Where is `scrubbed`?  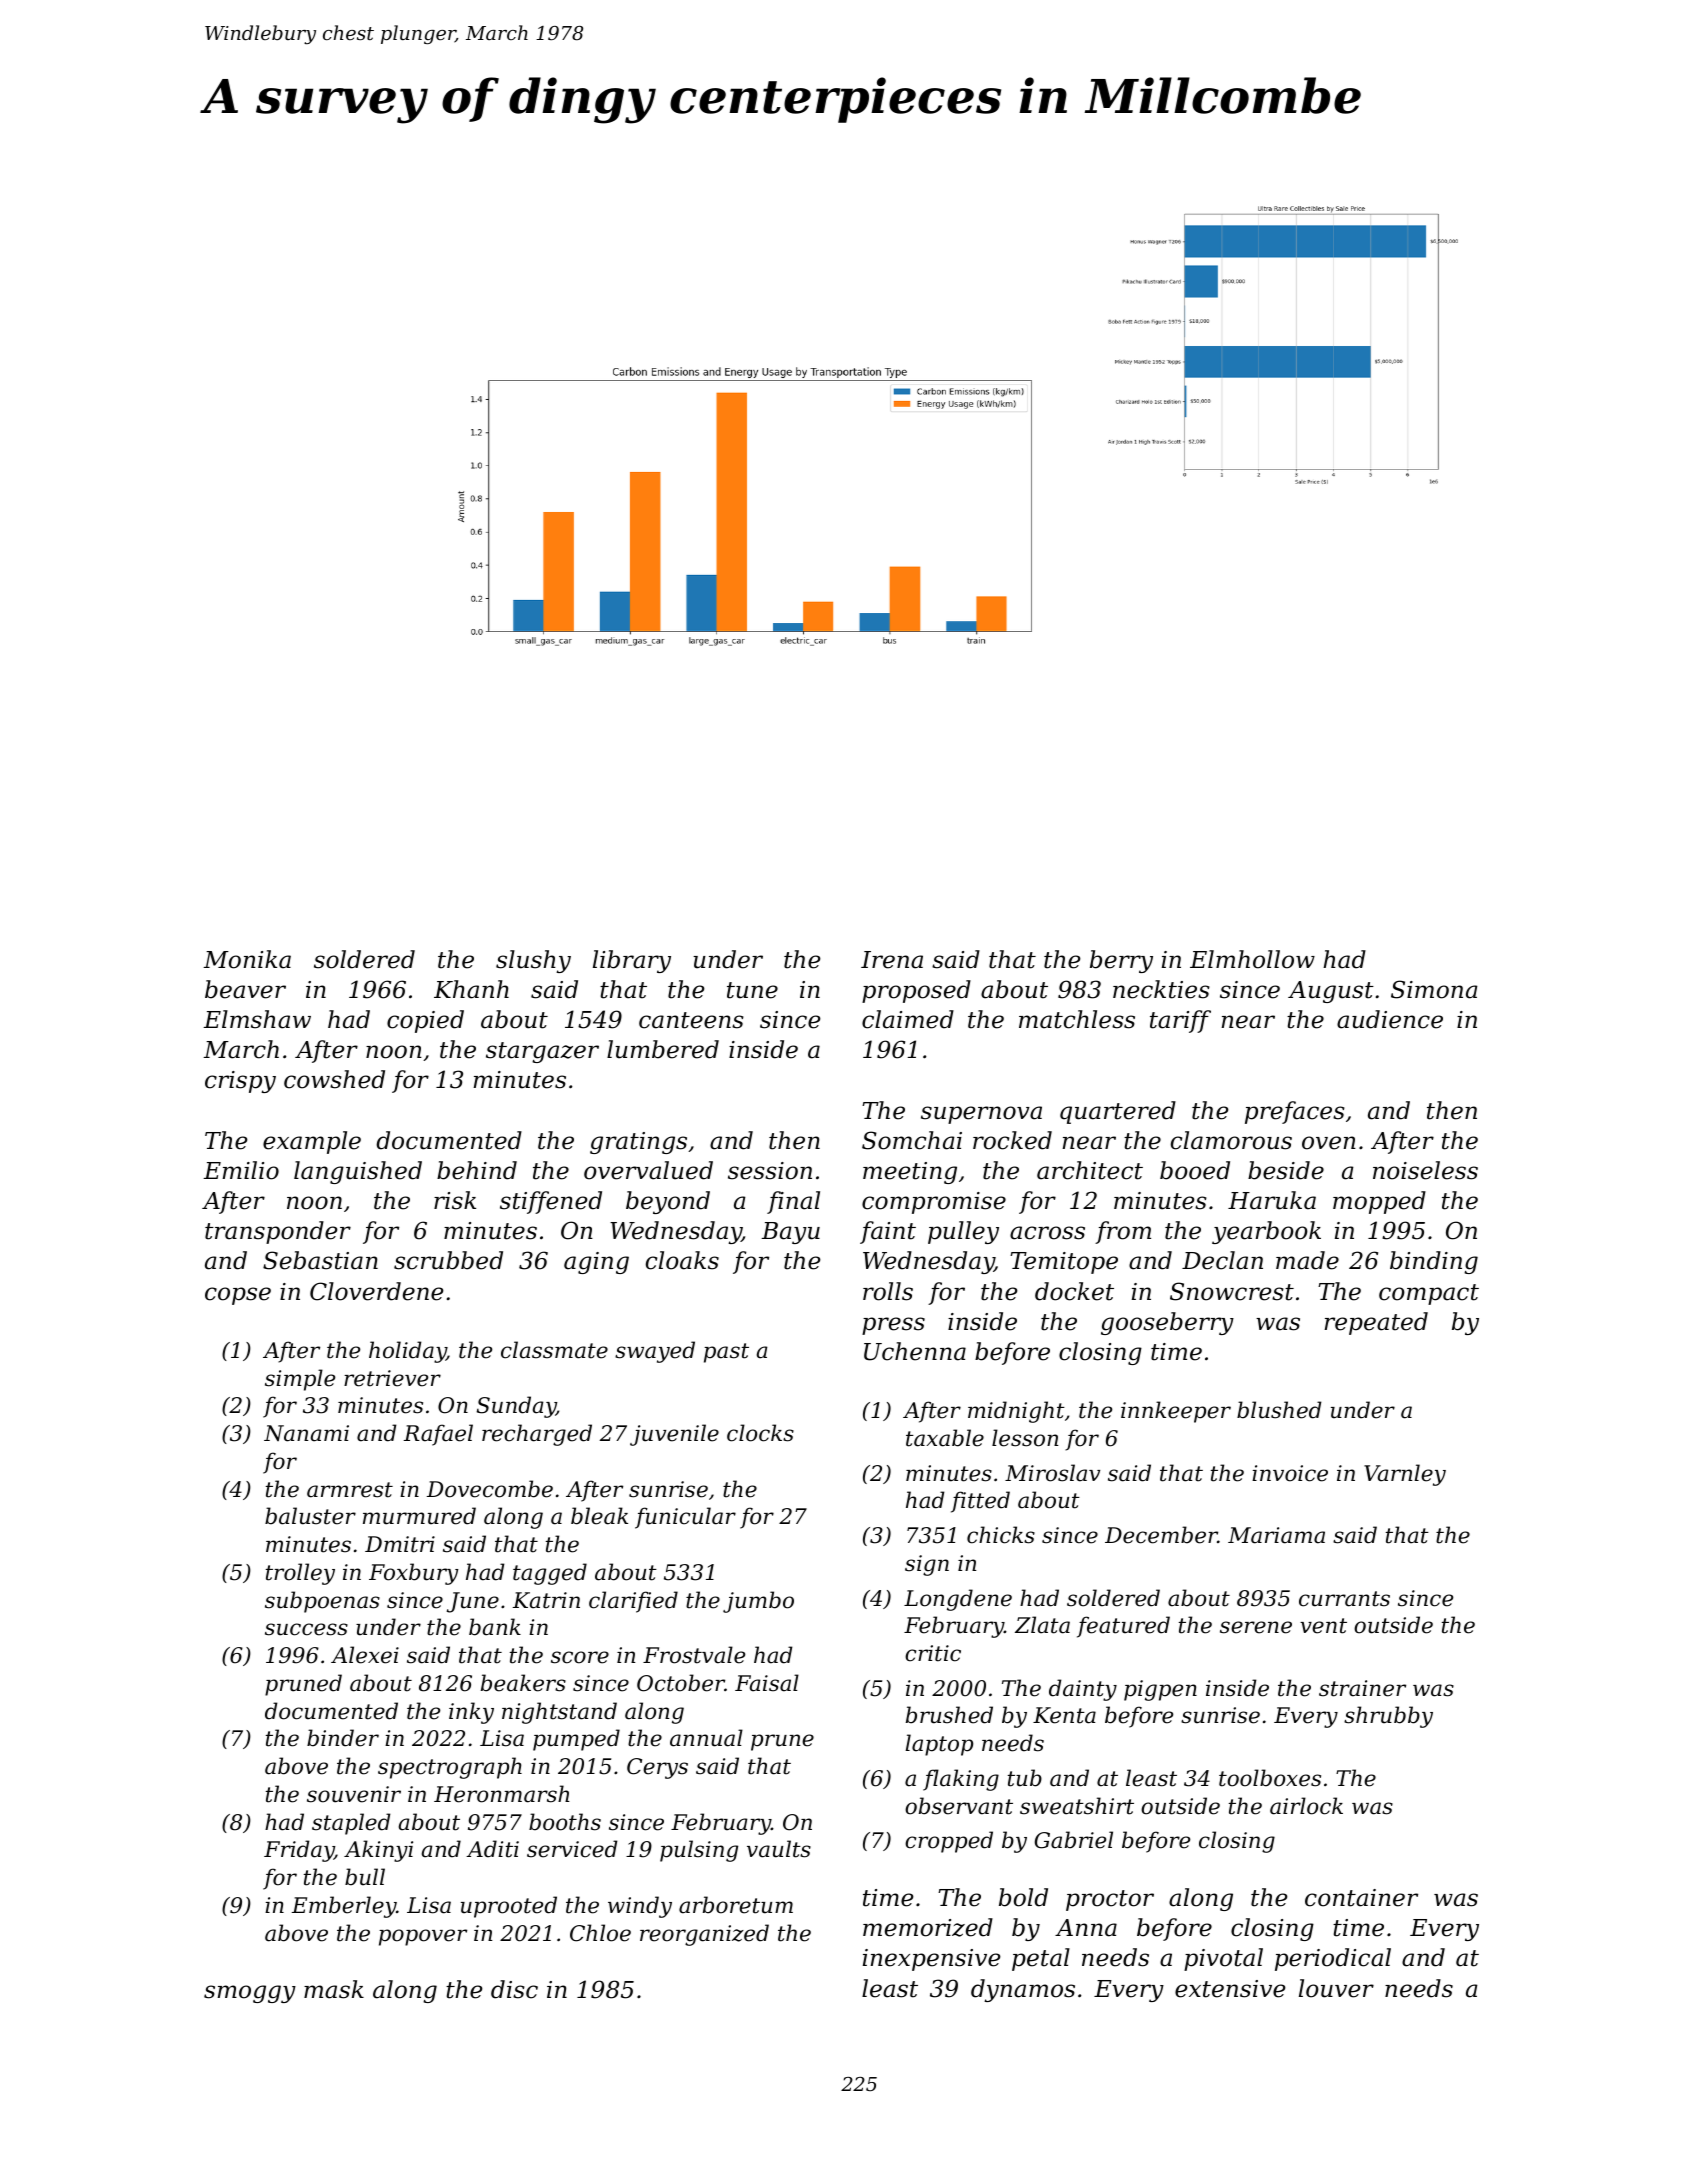 scrubbed is located at coordinates (448, 1260).
